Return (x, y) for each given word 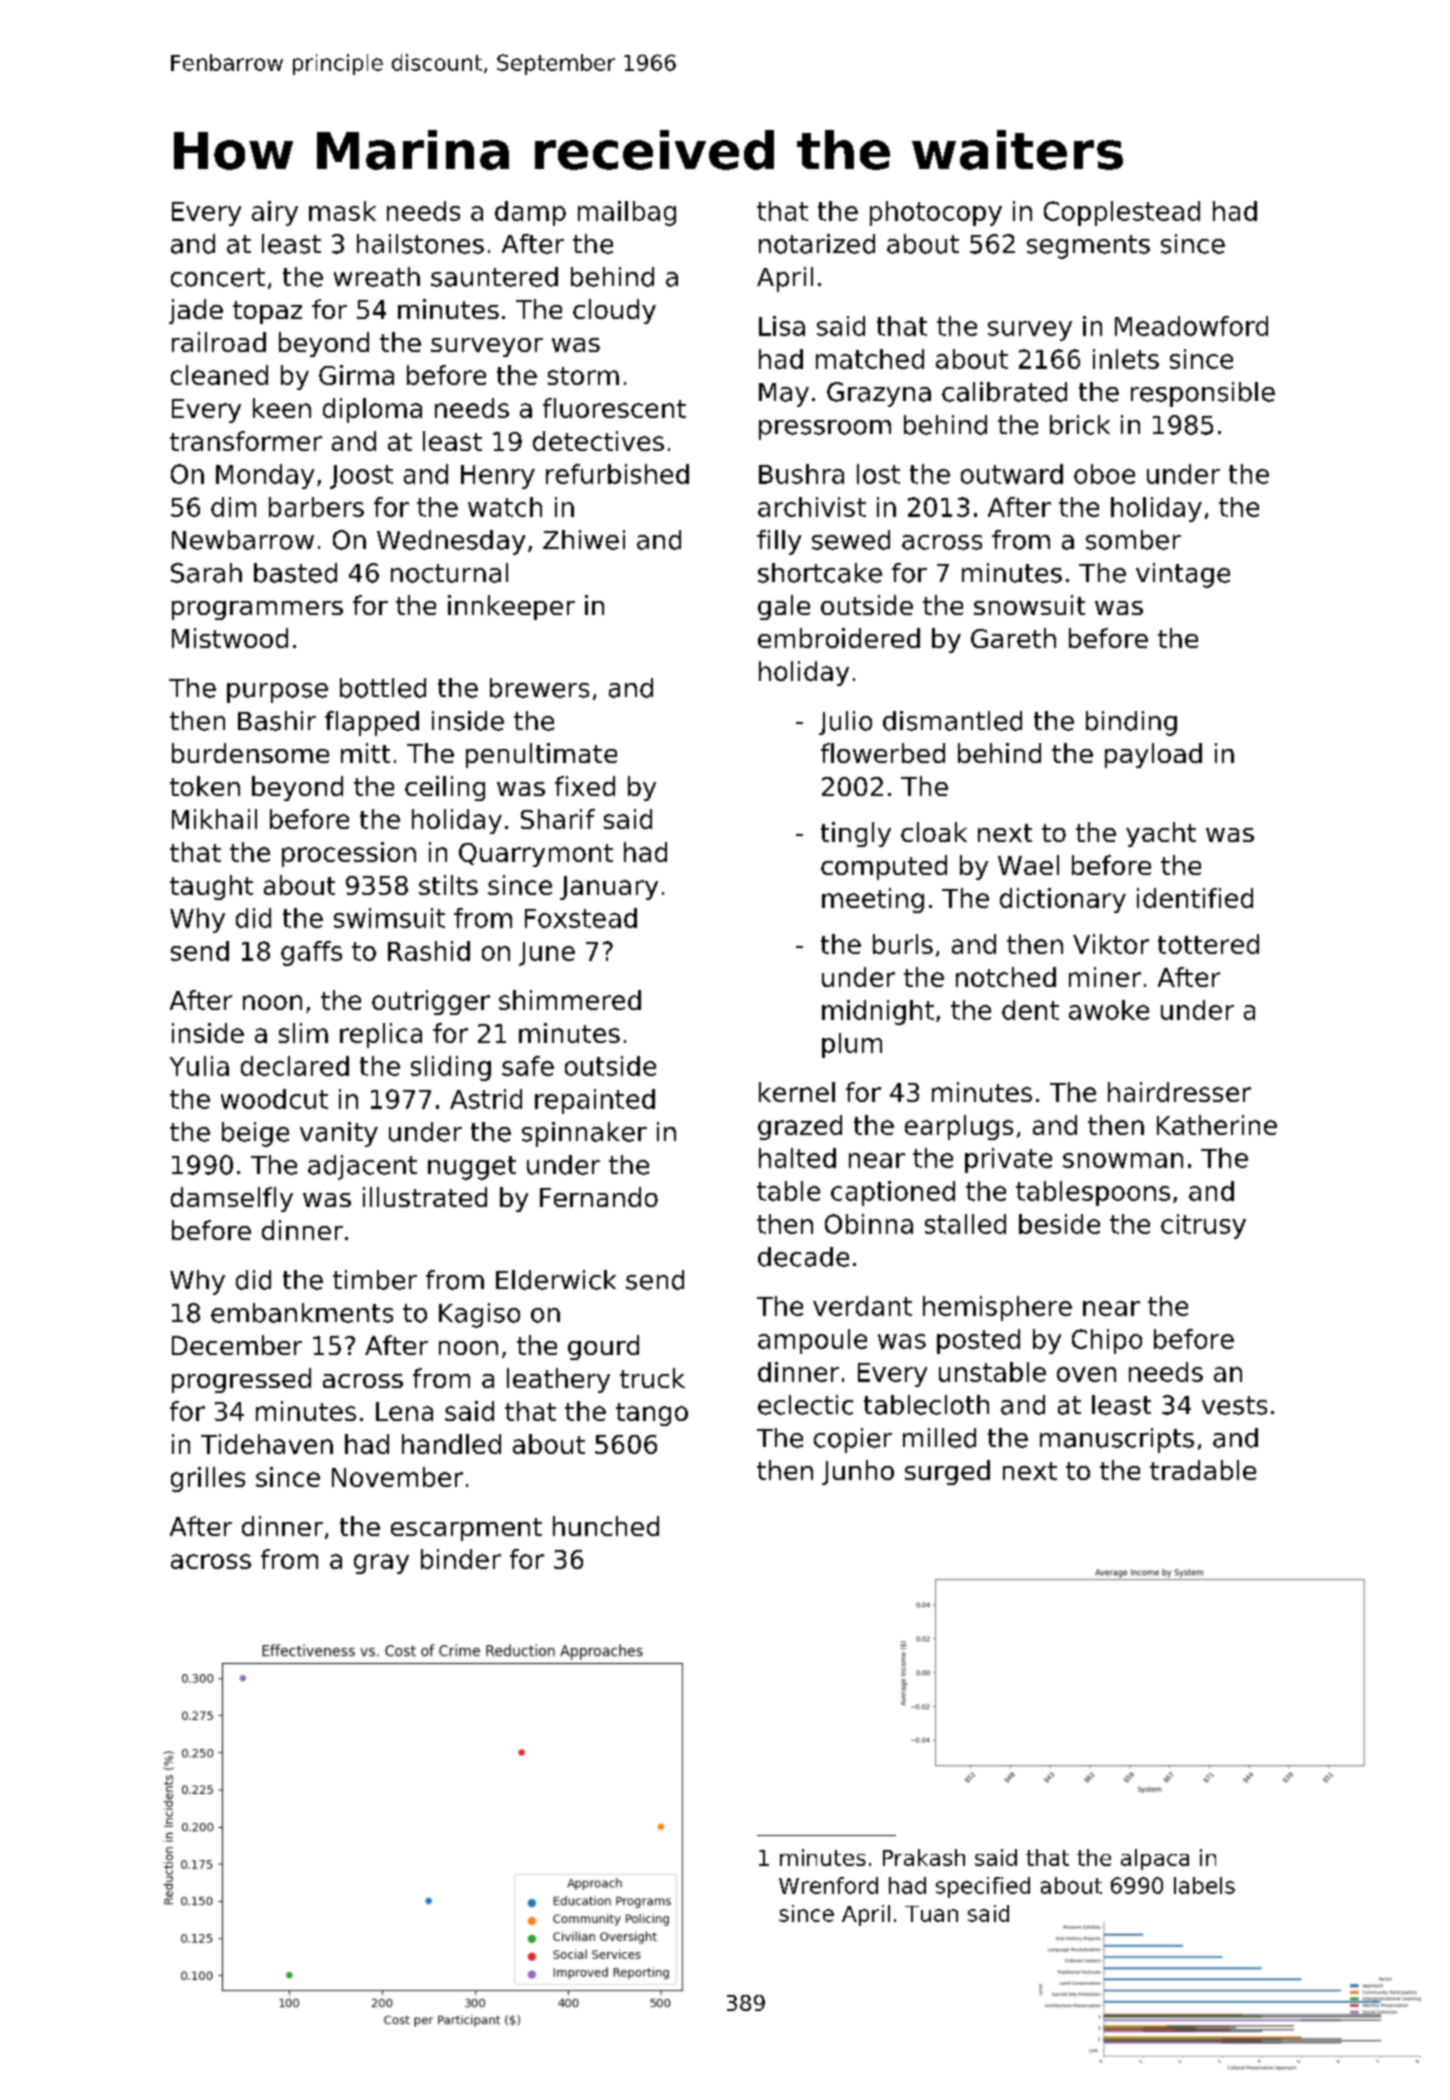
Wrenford (828, 1885)
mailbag (627, 213)
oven (1086, 1374)
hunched (606, 1526)
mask (342, 211)
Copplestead (1122, 213)
